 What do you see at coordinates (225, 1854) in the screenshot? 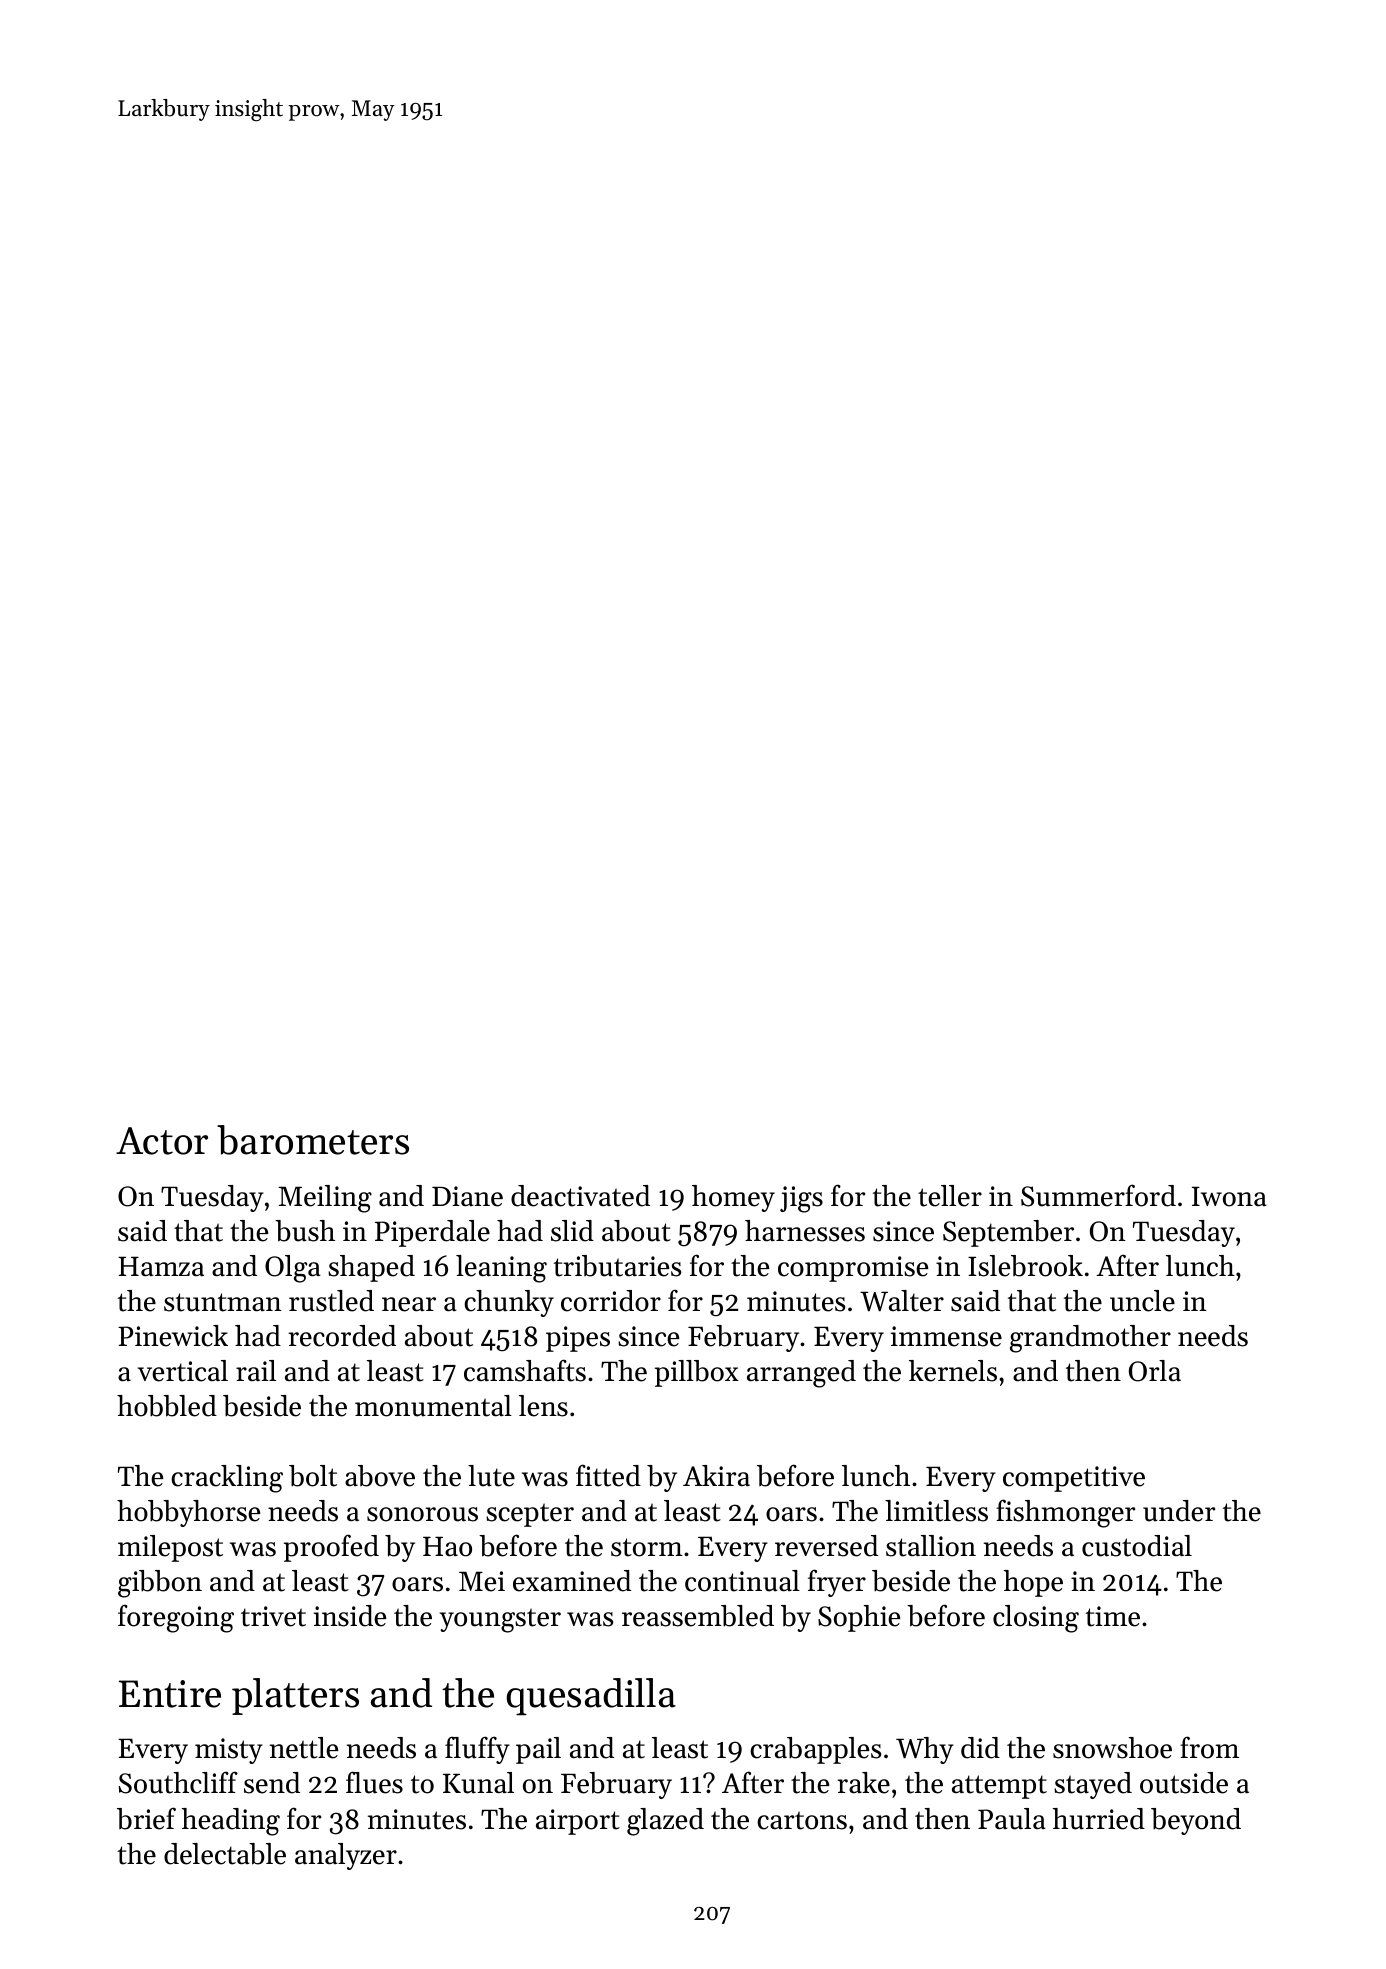
I see `delectable` at bounding box center [225, 1854].
